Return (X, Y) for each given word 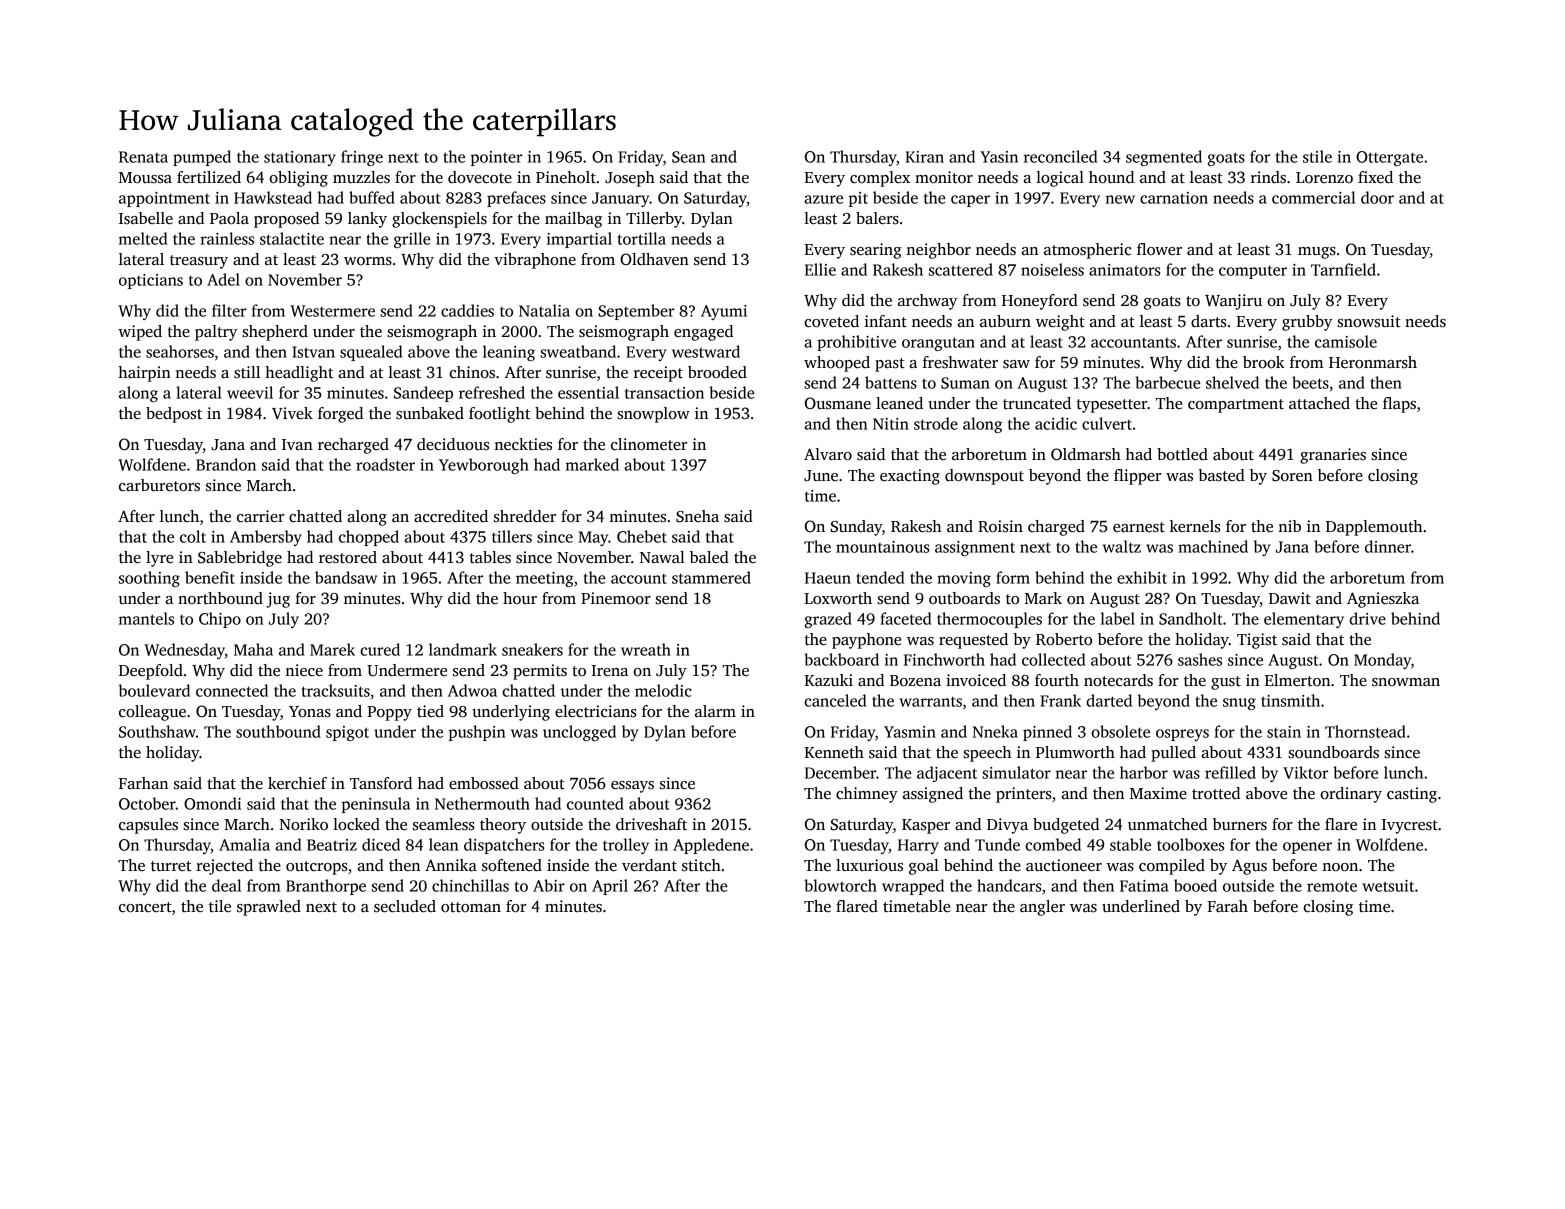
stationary (300, 158)
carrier (260, 516)
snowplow (653, 415)
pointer (496, 158)
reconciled (1060, 156)
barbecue (1168, 382)
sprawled (269, 908)
